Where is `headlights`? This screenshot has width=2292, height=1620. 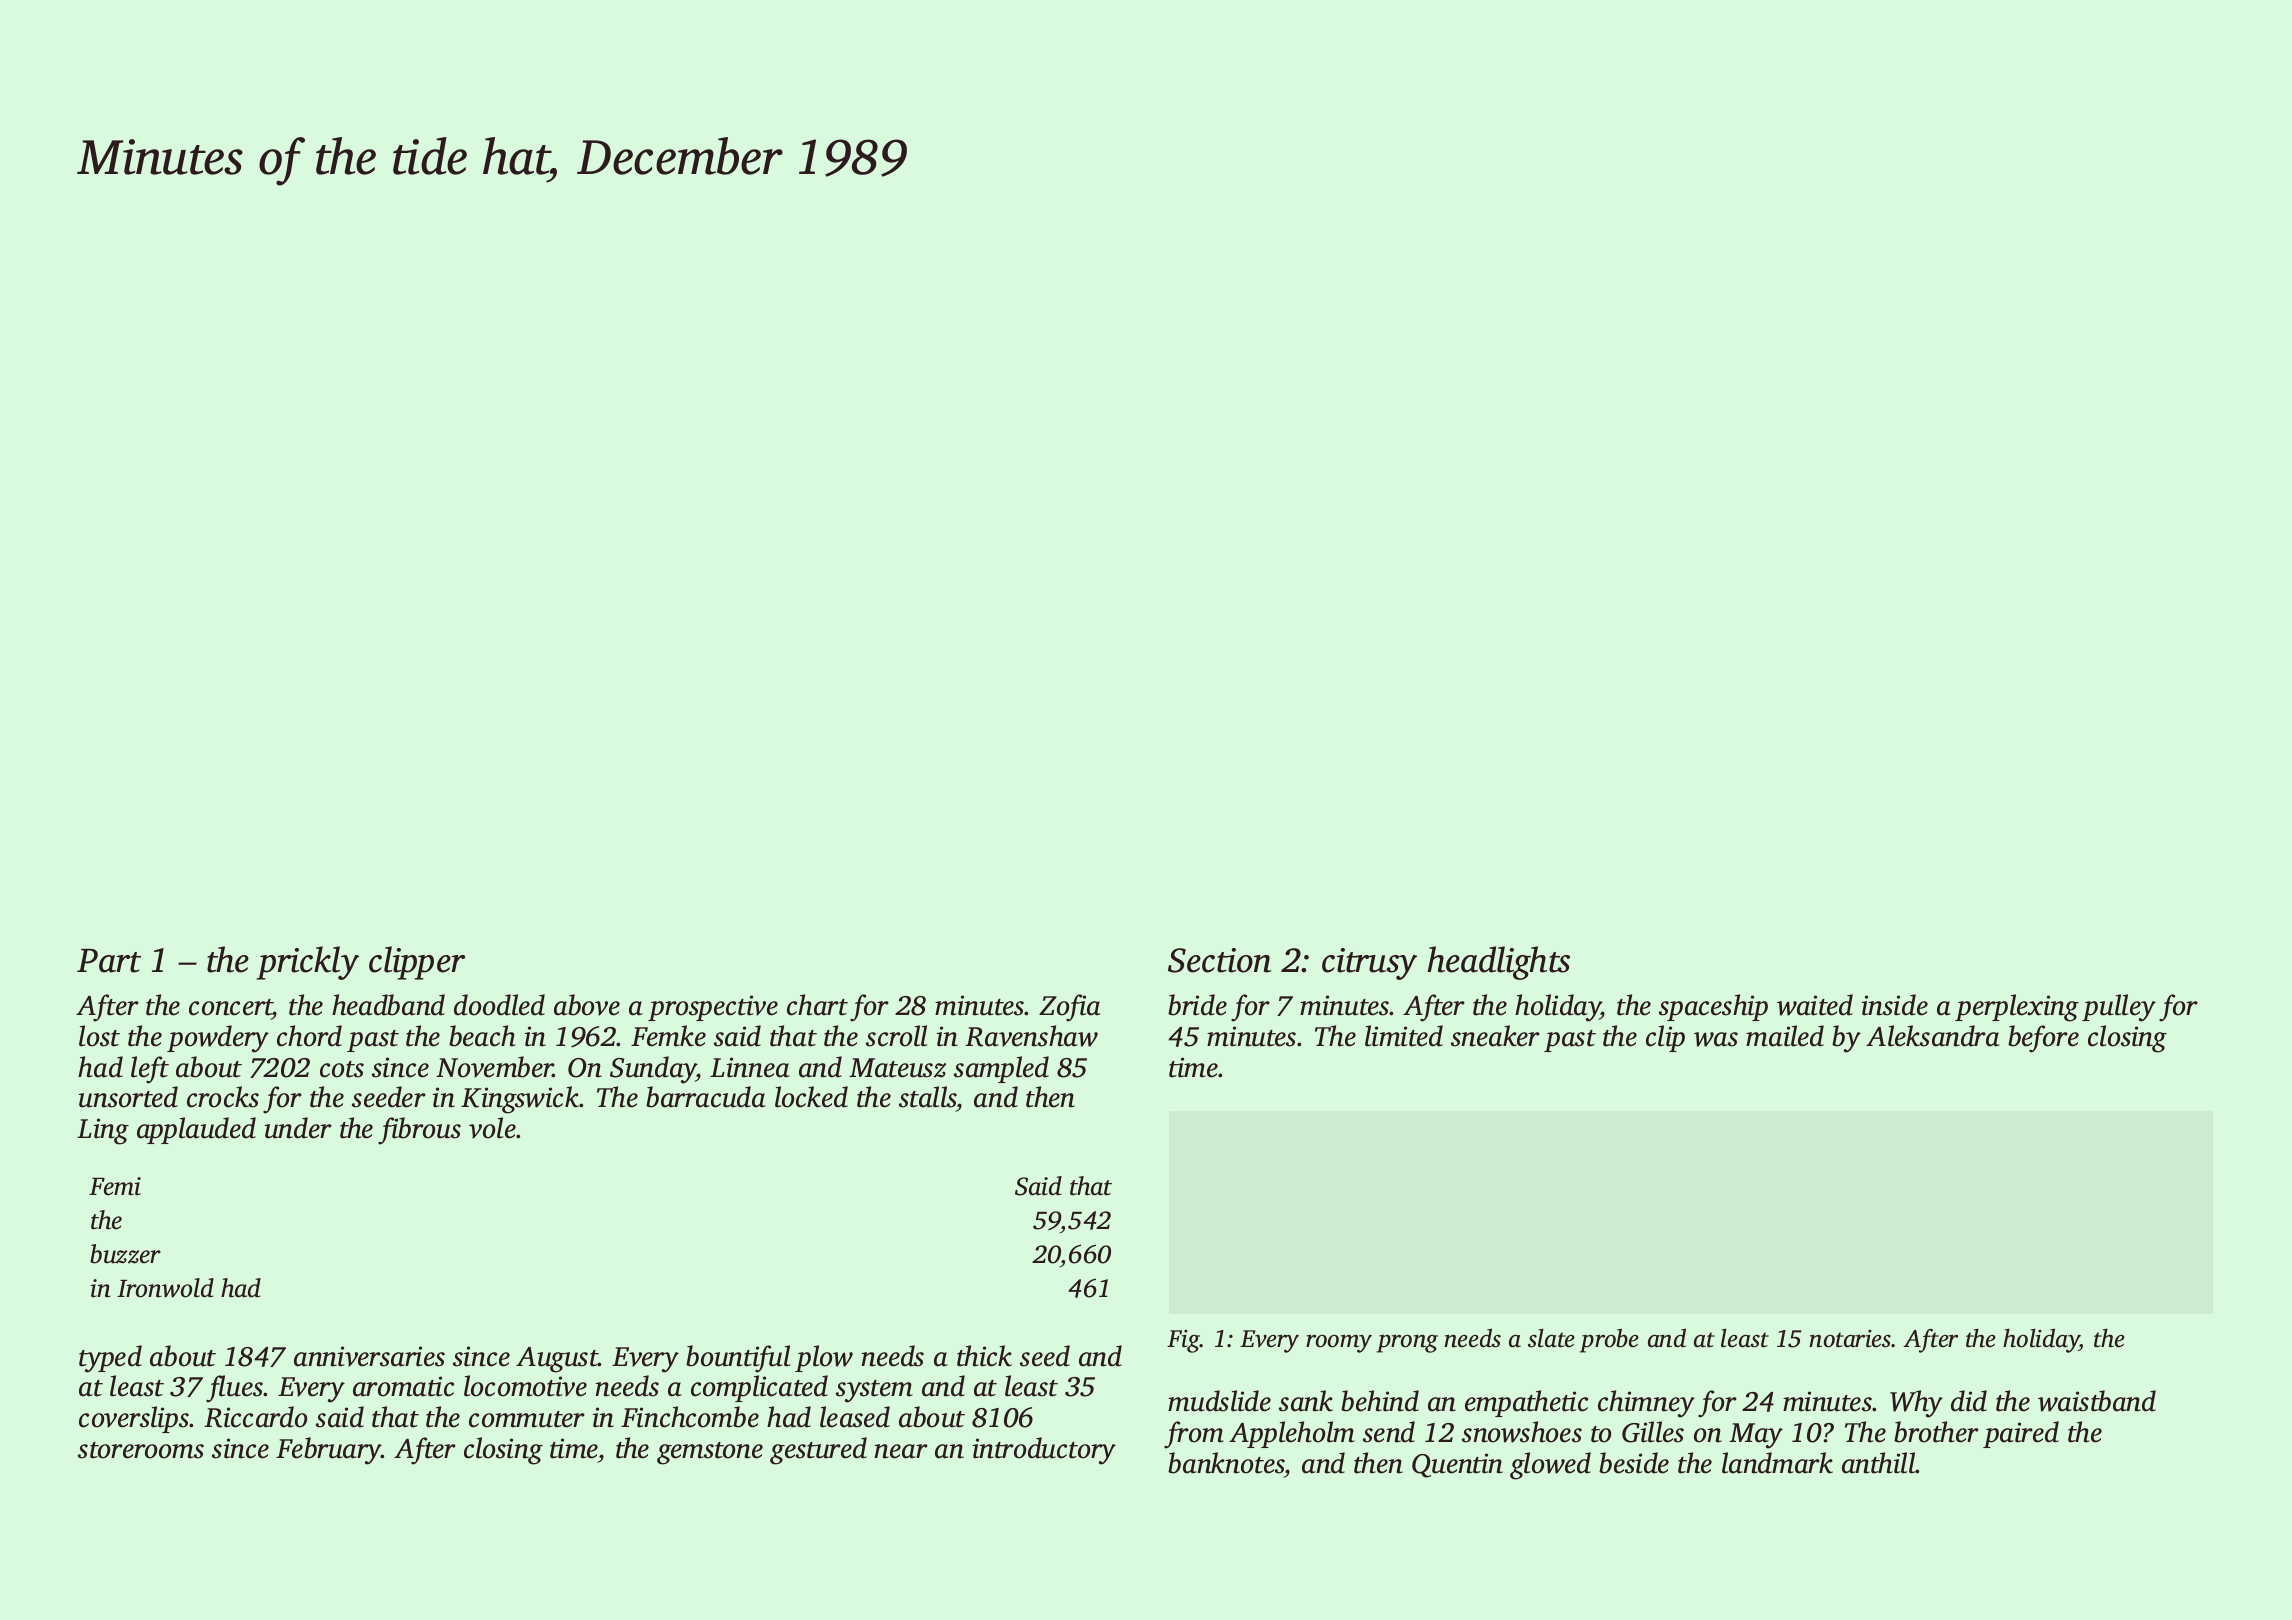 headlights is located at coordinates (1498, 963).
